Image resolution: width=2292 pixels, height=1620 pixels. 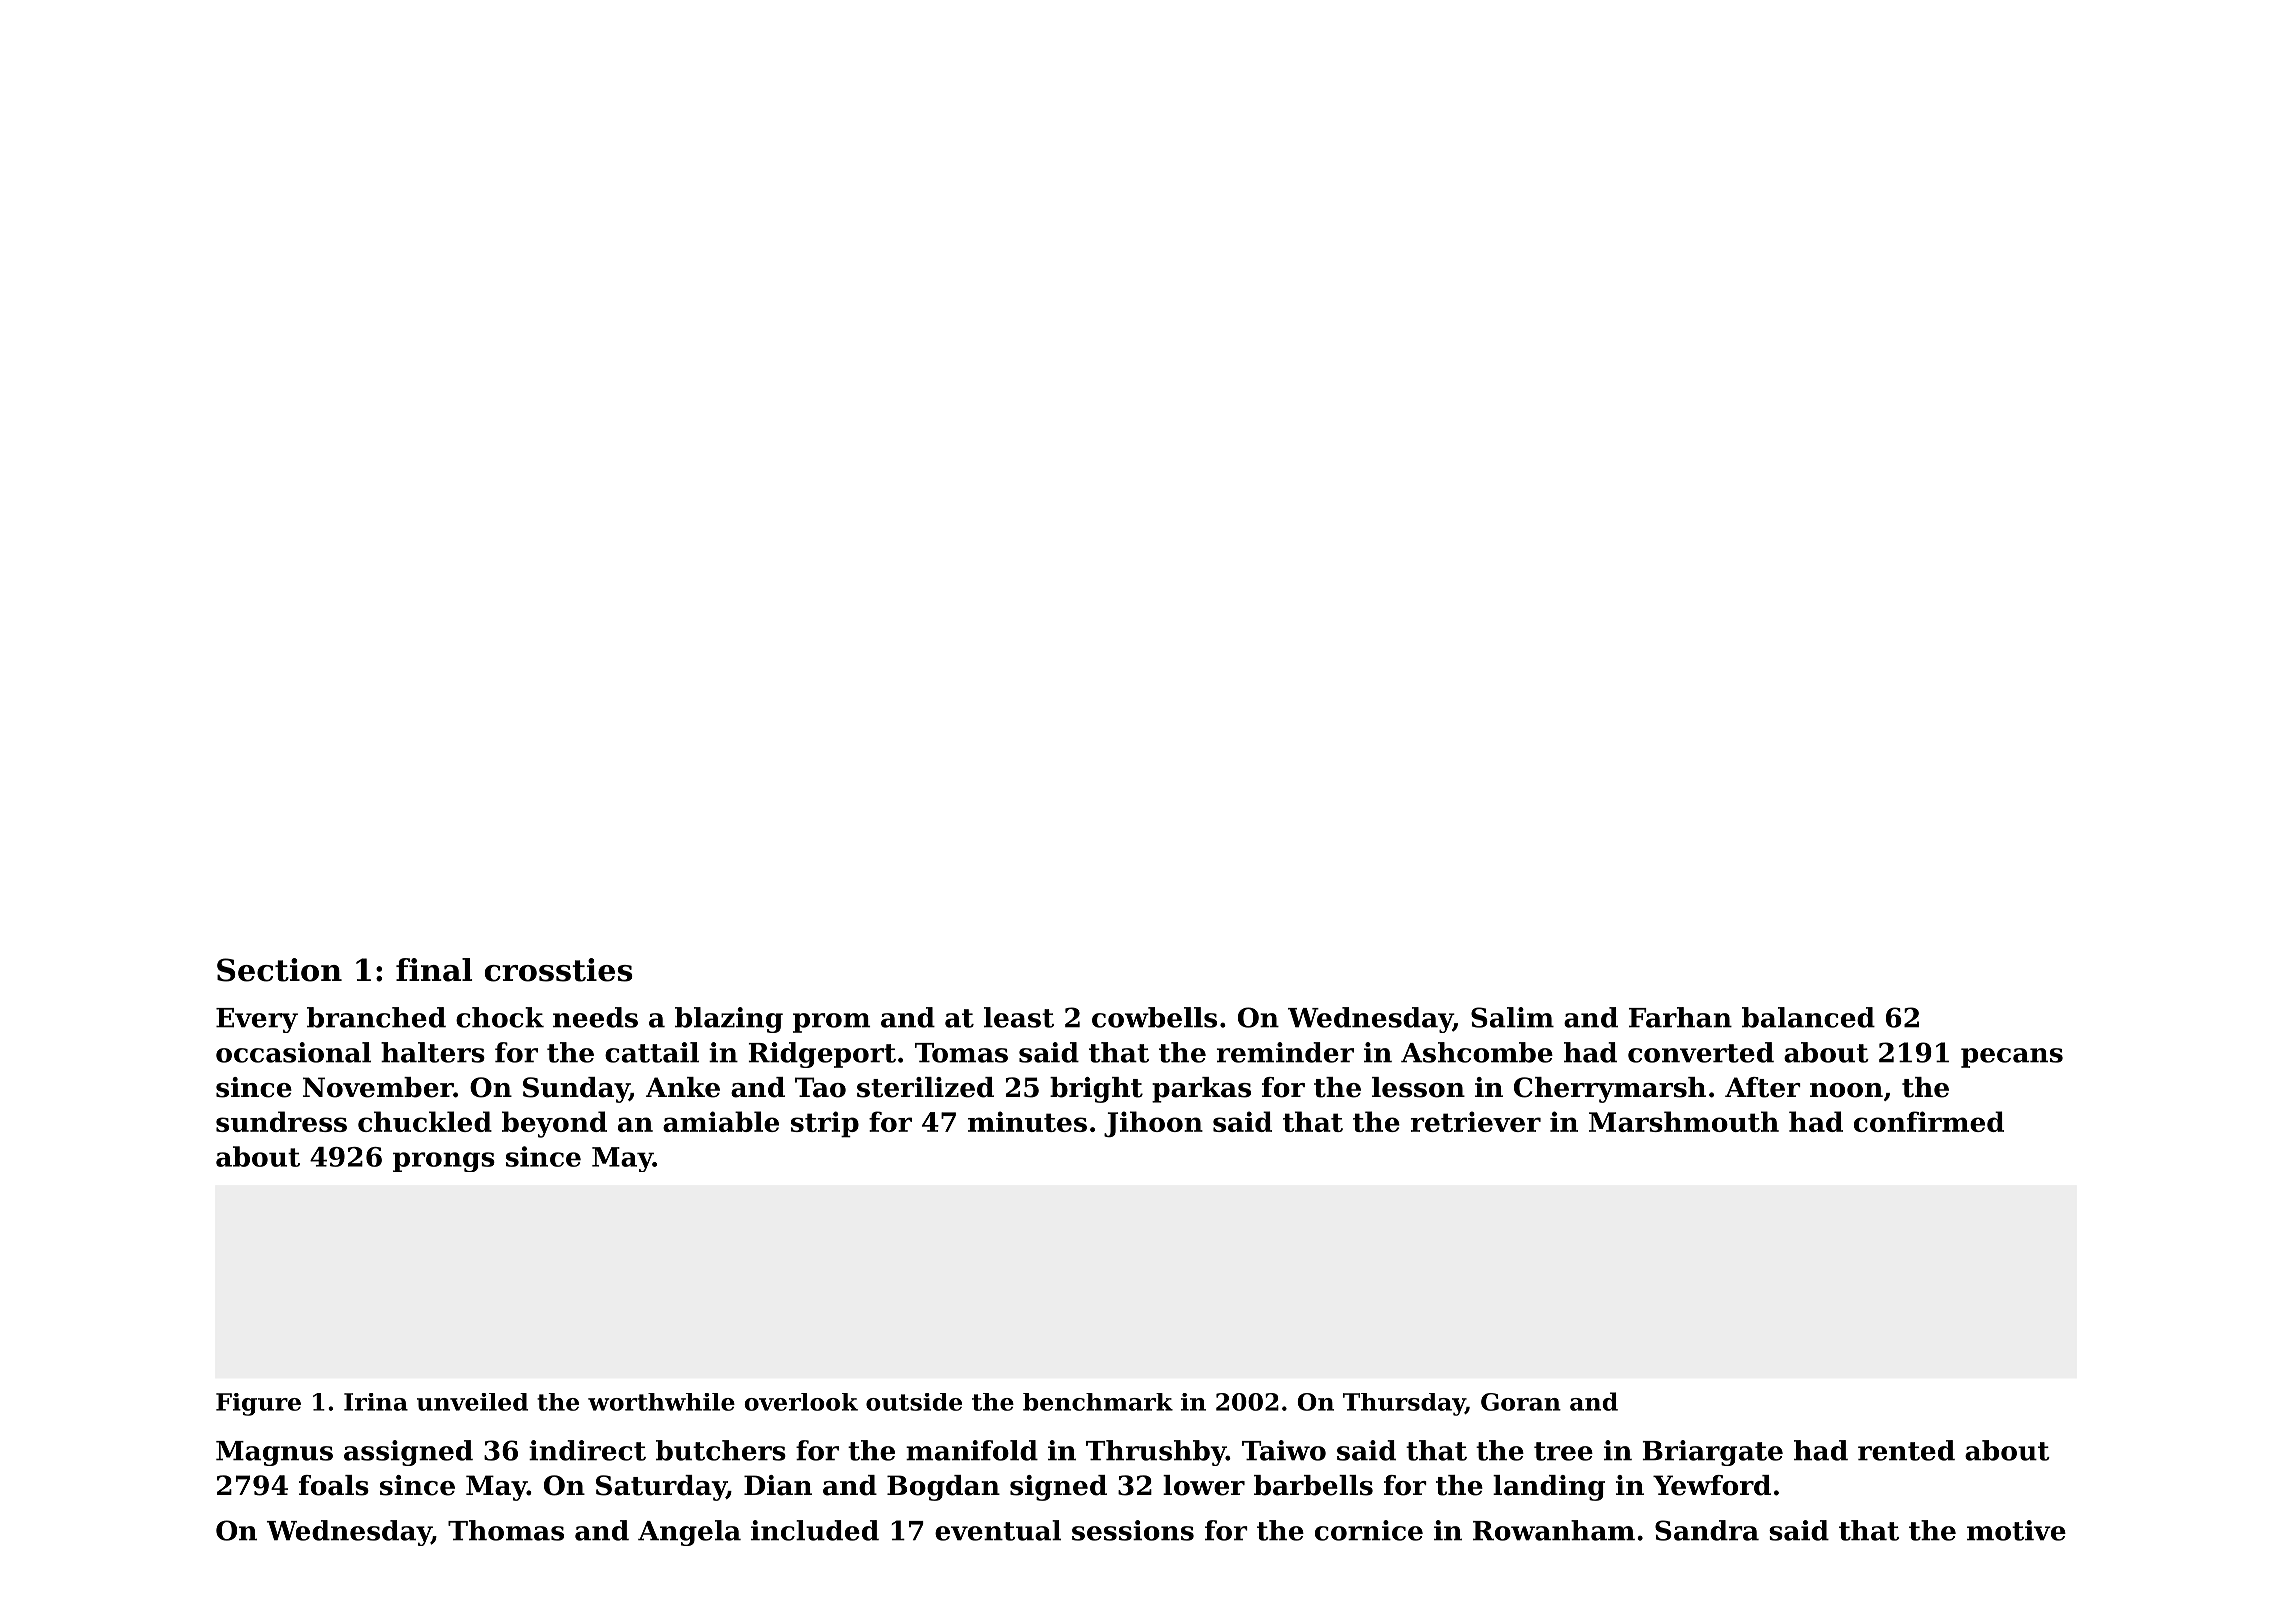 I want to click on retriever, so click(x=1476, y=1121).
